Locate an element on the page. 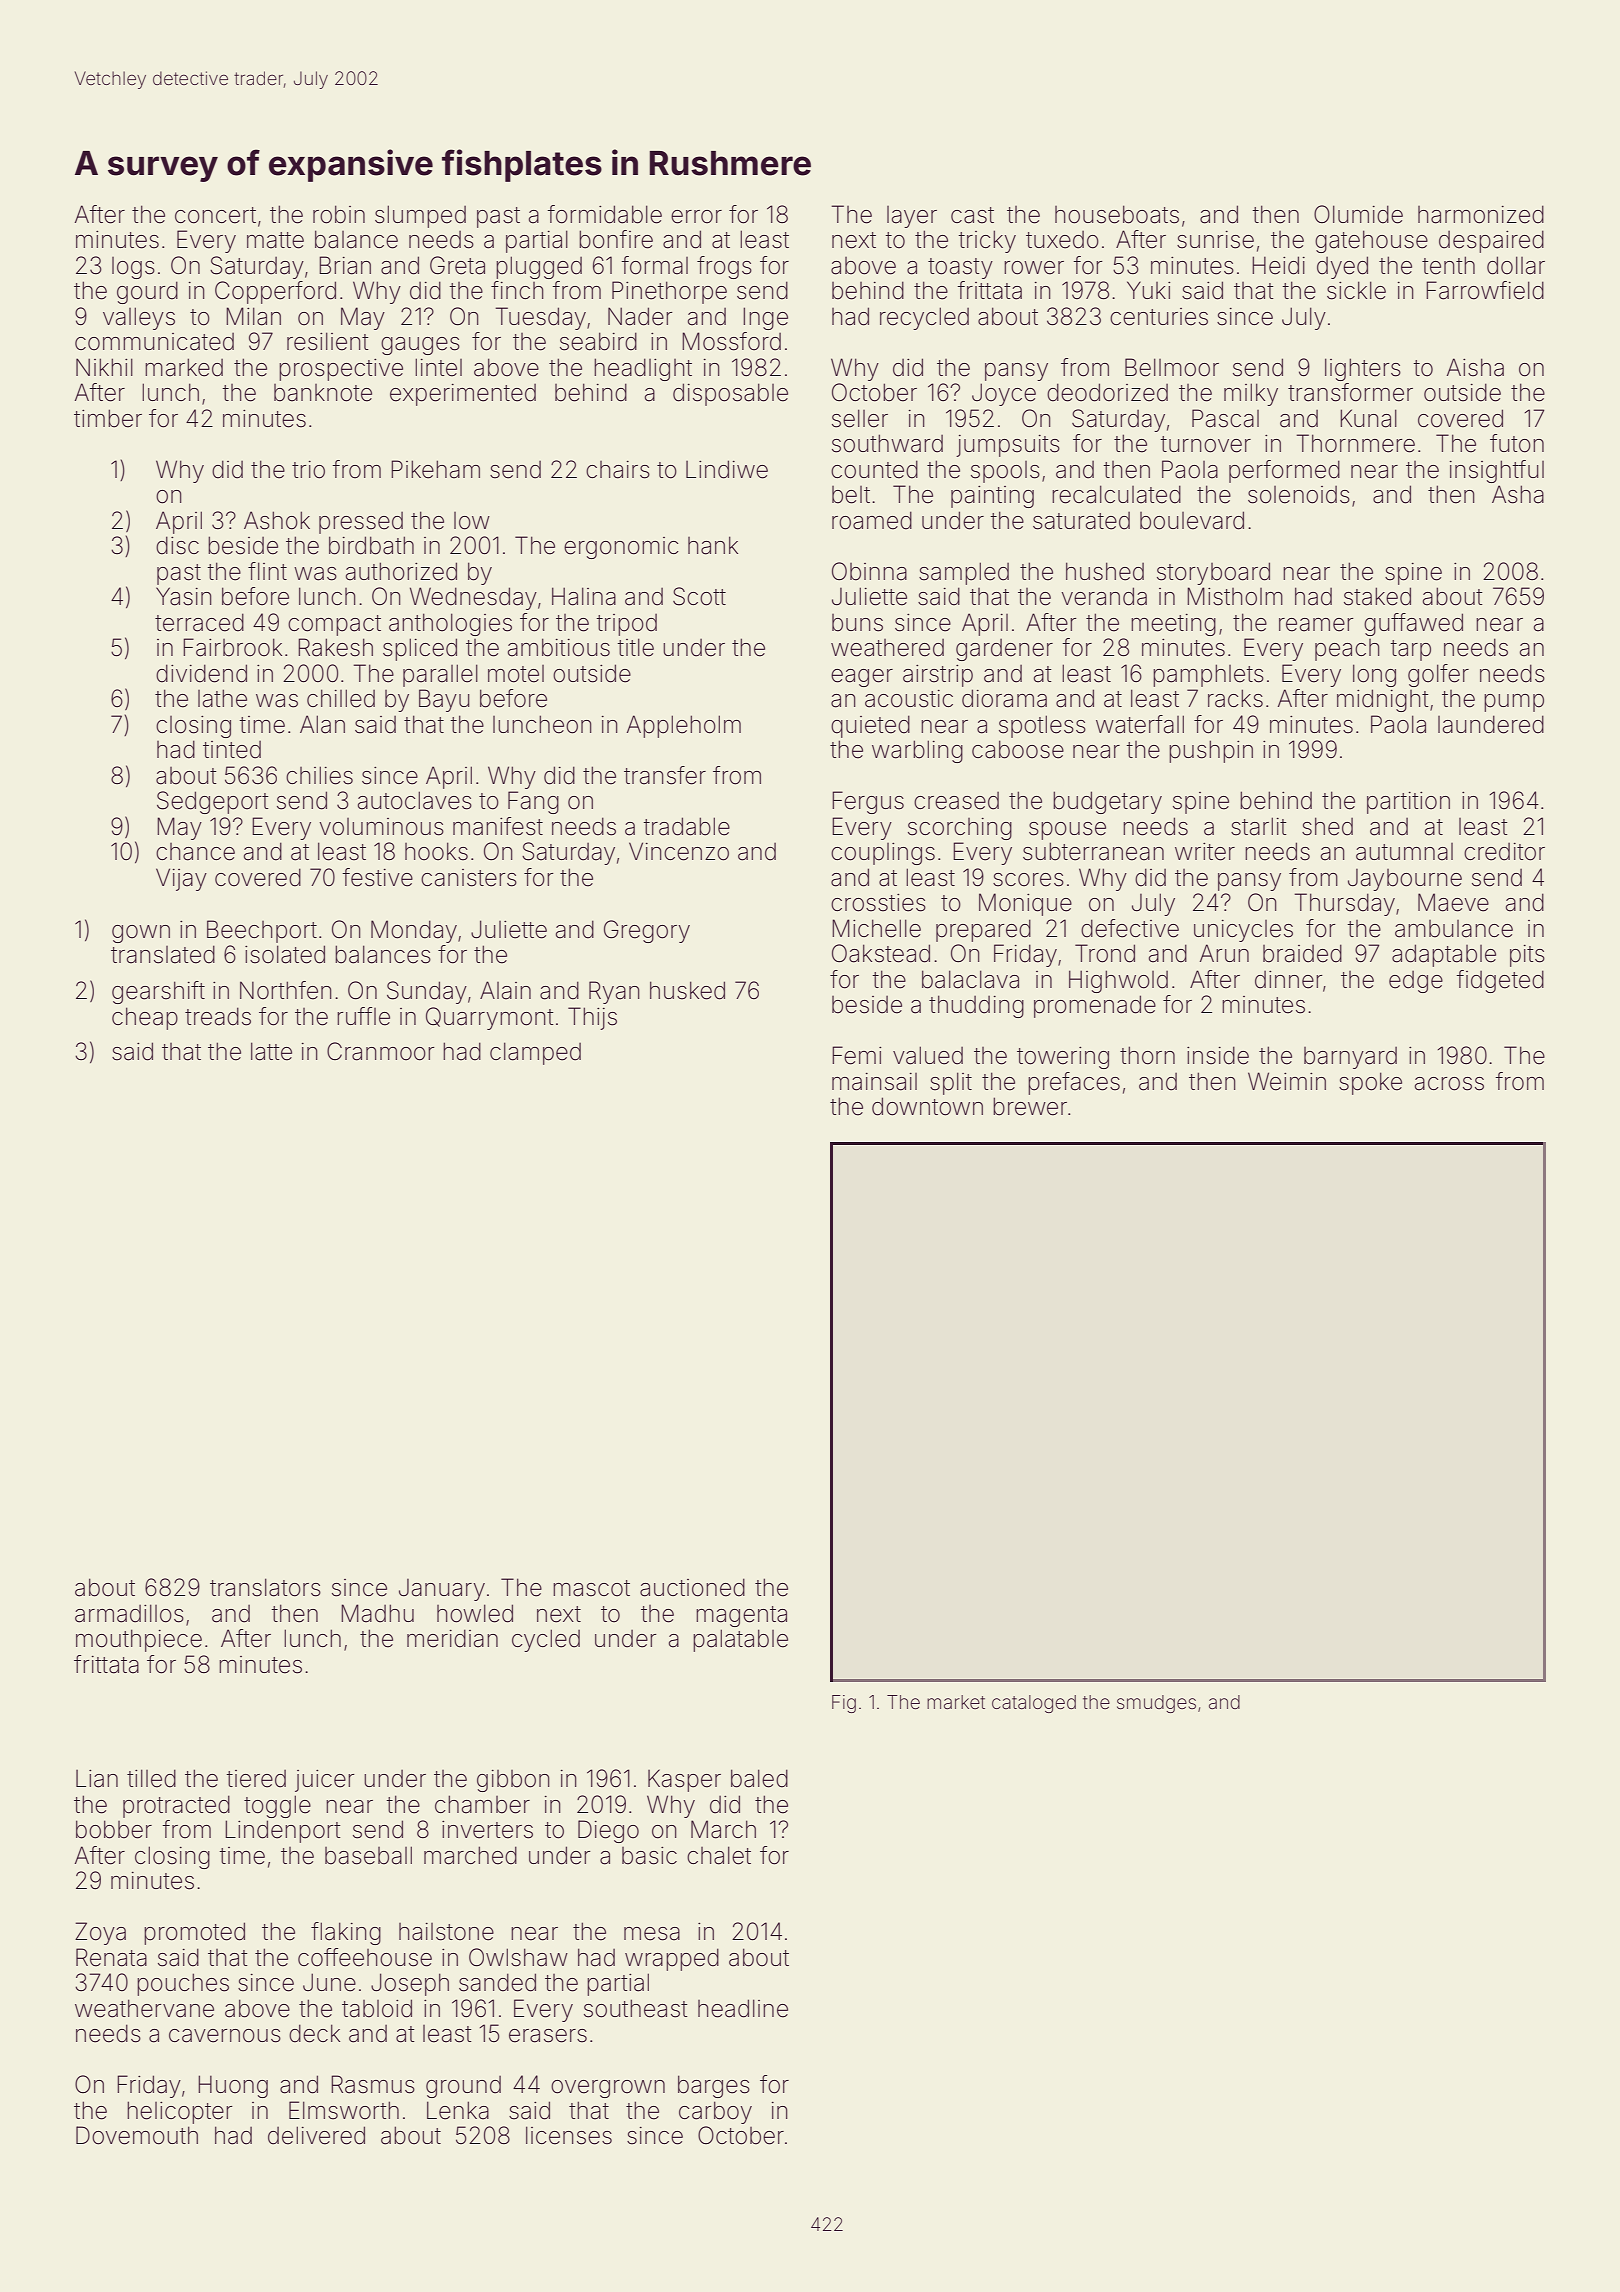 Image resolution: width=1620 pixels, height=2292 pixels. Bellmoor is located at coordinates (1172, 367).
